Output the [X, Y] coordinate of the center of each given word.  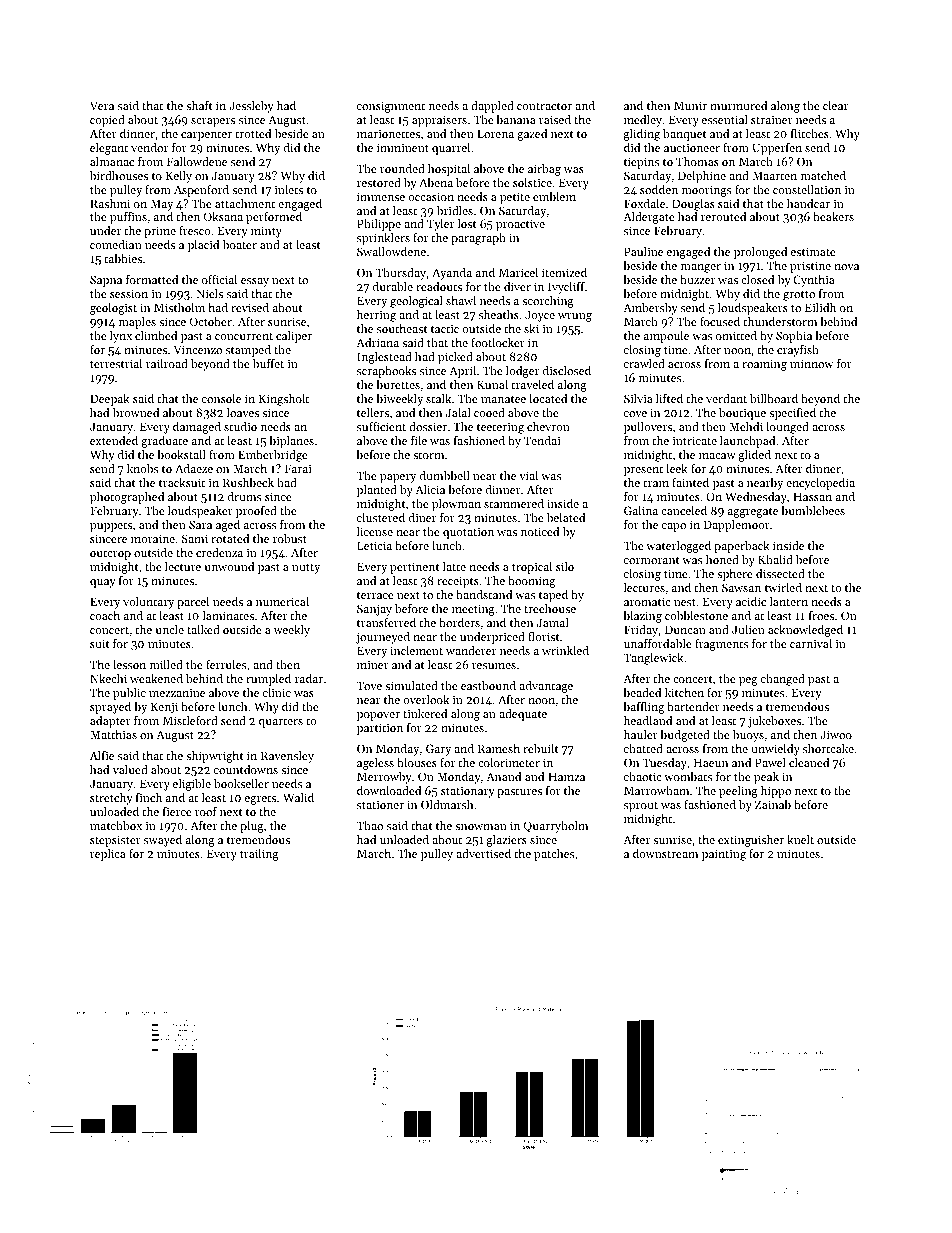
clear [835, 105]
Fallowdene [197, 161]
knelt [800, 839]
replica [108, 855]
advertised [483, 853]
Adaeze [194, 468]
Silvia [638, 398]
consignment [391, 107]
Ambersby [650, 309]
